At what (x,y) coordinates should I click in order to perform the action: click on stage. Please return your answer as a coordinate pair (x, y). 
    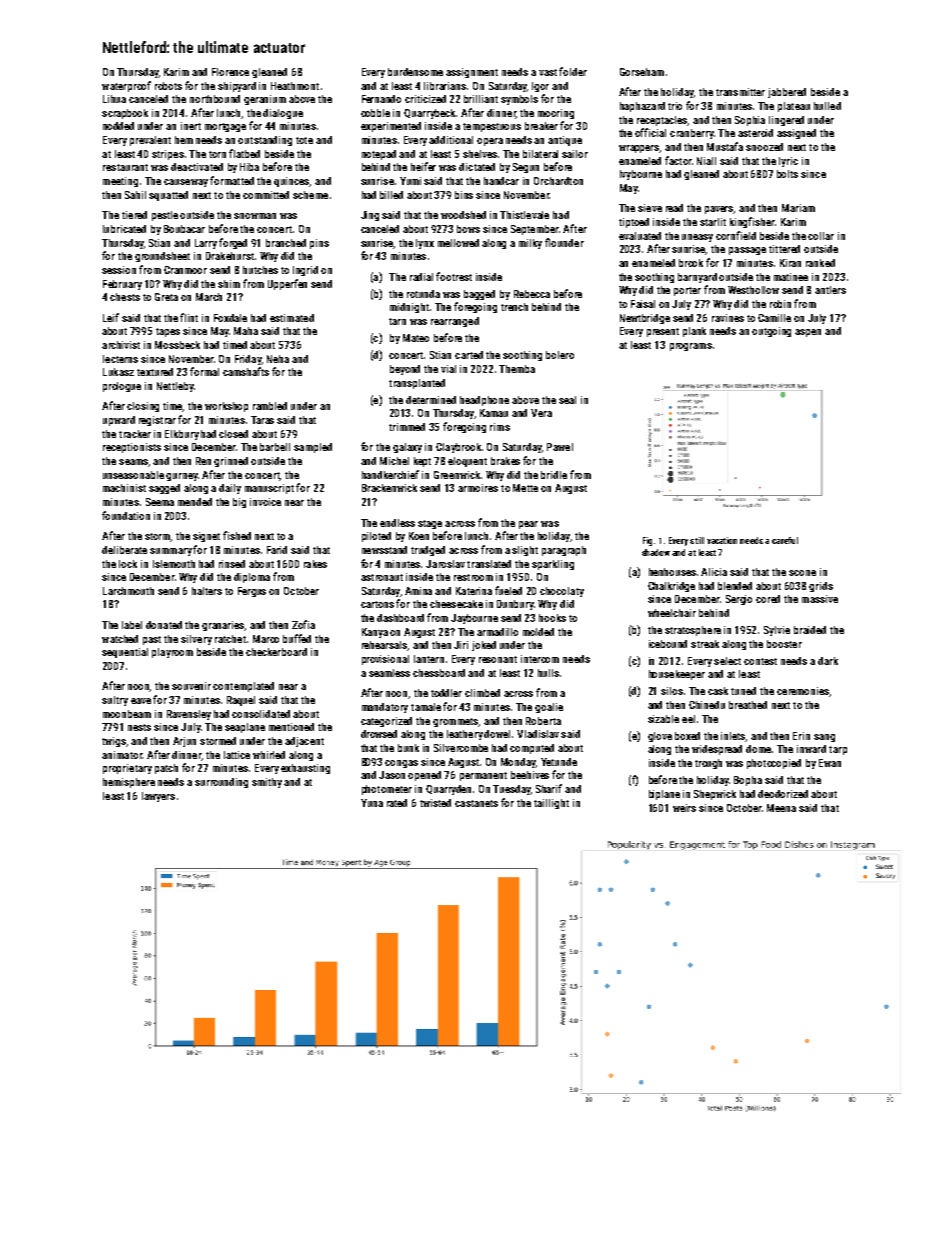
    Looking at the image, I should click on (430, 524).
